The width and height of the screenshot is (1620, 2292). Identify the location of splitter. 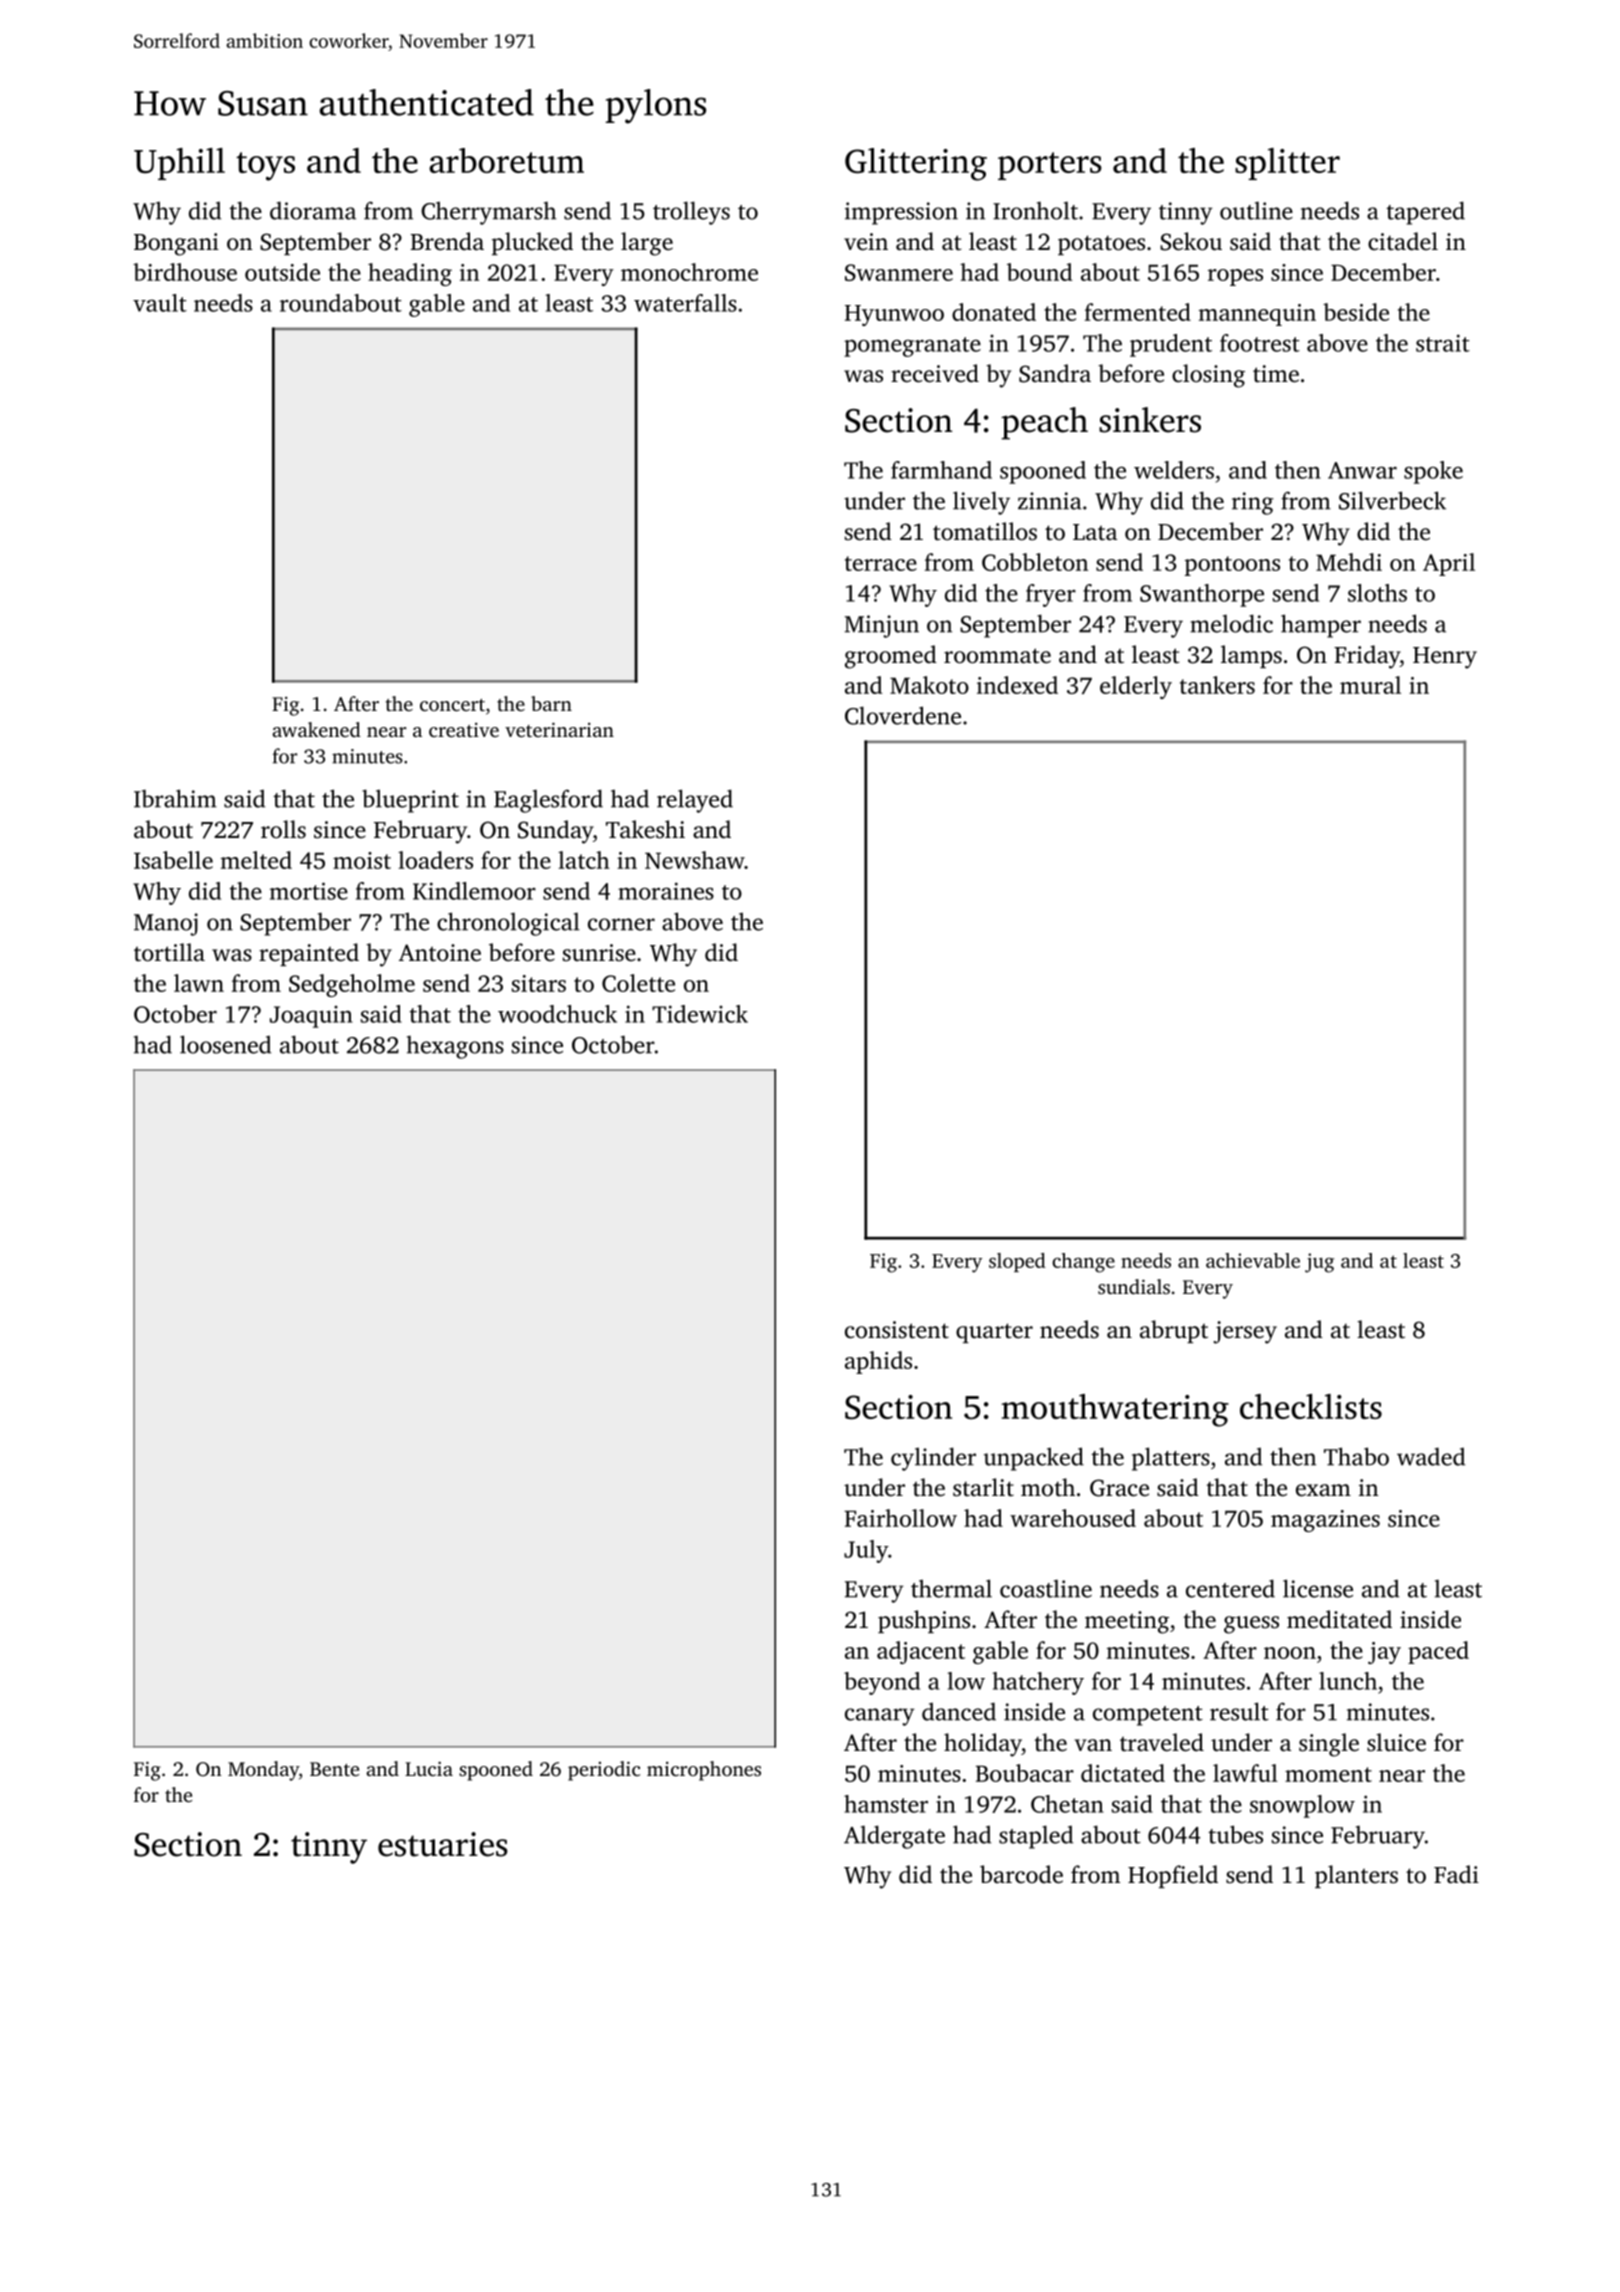
(1287, 164).
